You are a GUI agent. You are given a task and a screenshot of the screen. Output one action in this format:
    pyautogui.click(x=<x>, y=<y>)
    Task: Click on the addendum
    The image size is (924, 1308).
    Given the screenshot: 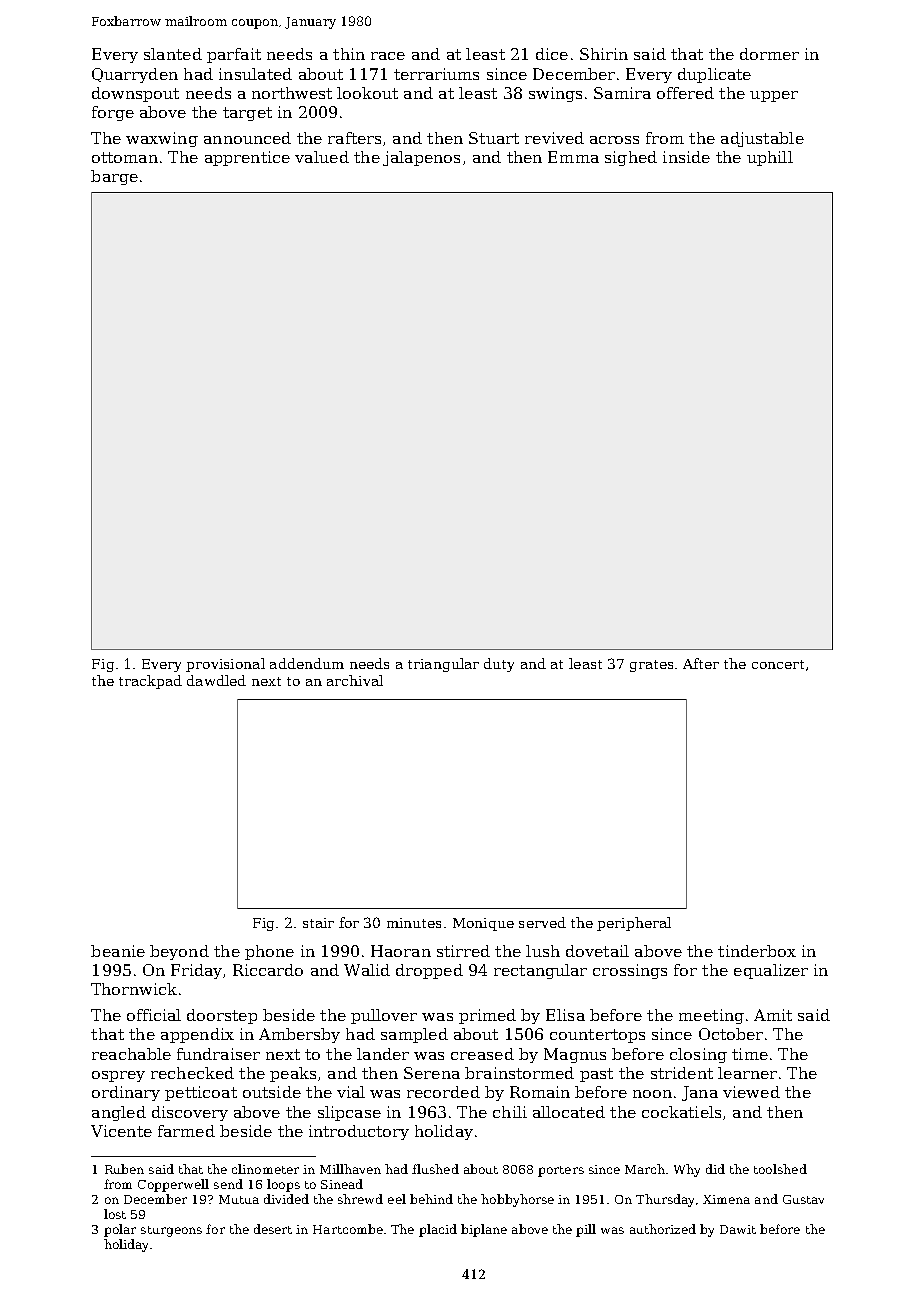 What is the action you would take?
    pyautogui.click(x=307, y=663)
